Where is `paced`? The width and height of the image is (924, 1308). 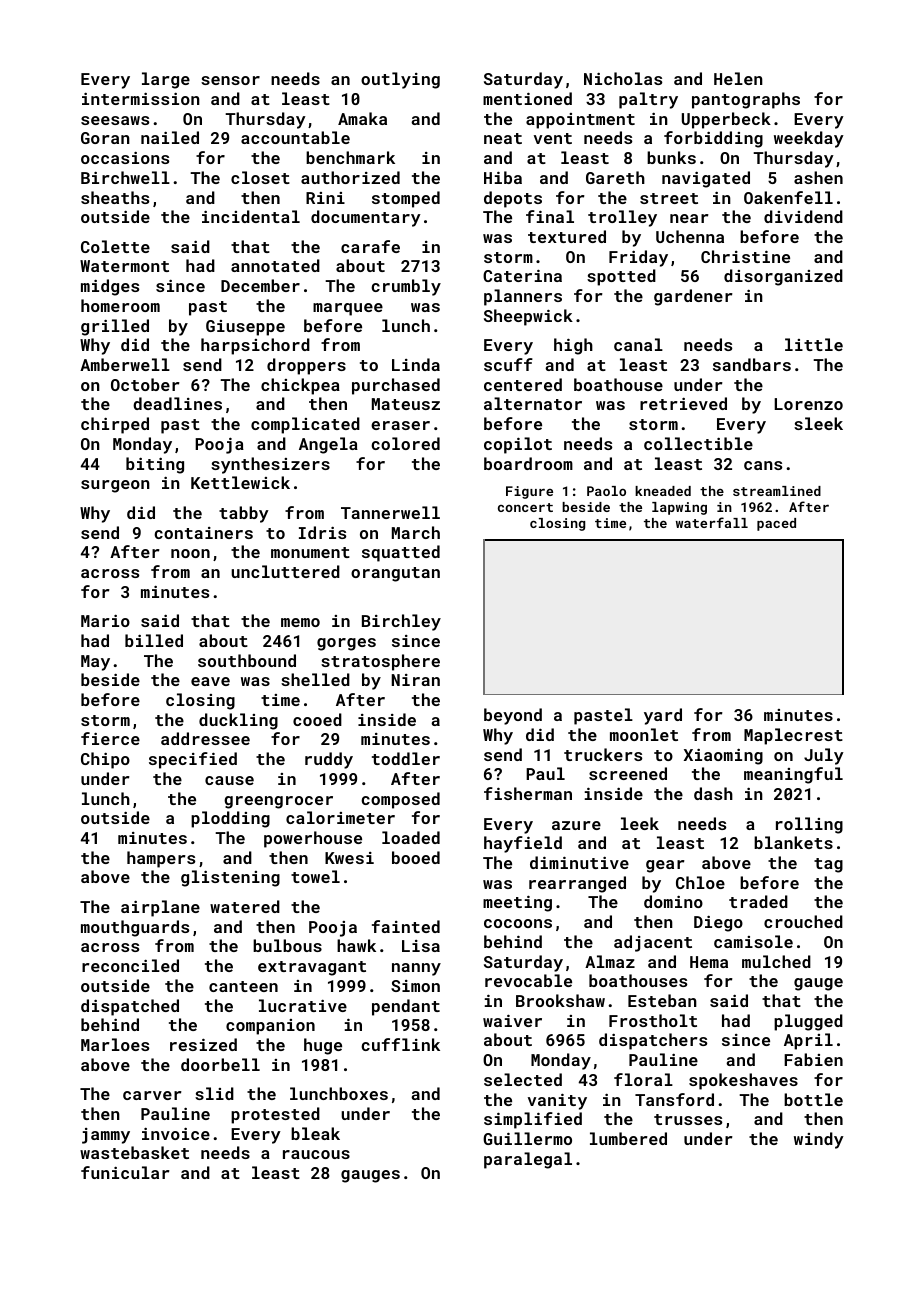 paced is located at coordinates (776, 524).
